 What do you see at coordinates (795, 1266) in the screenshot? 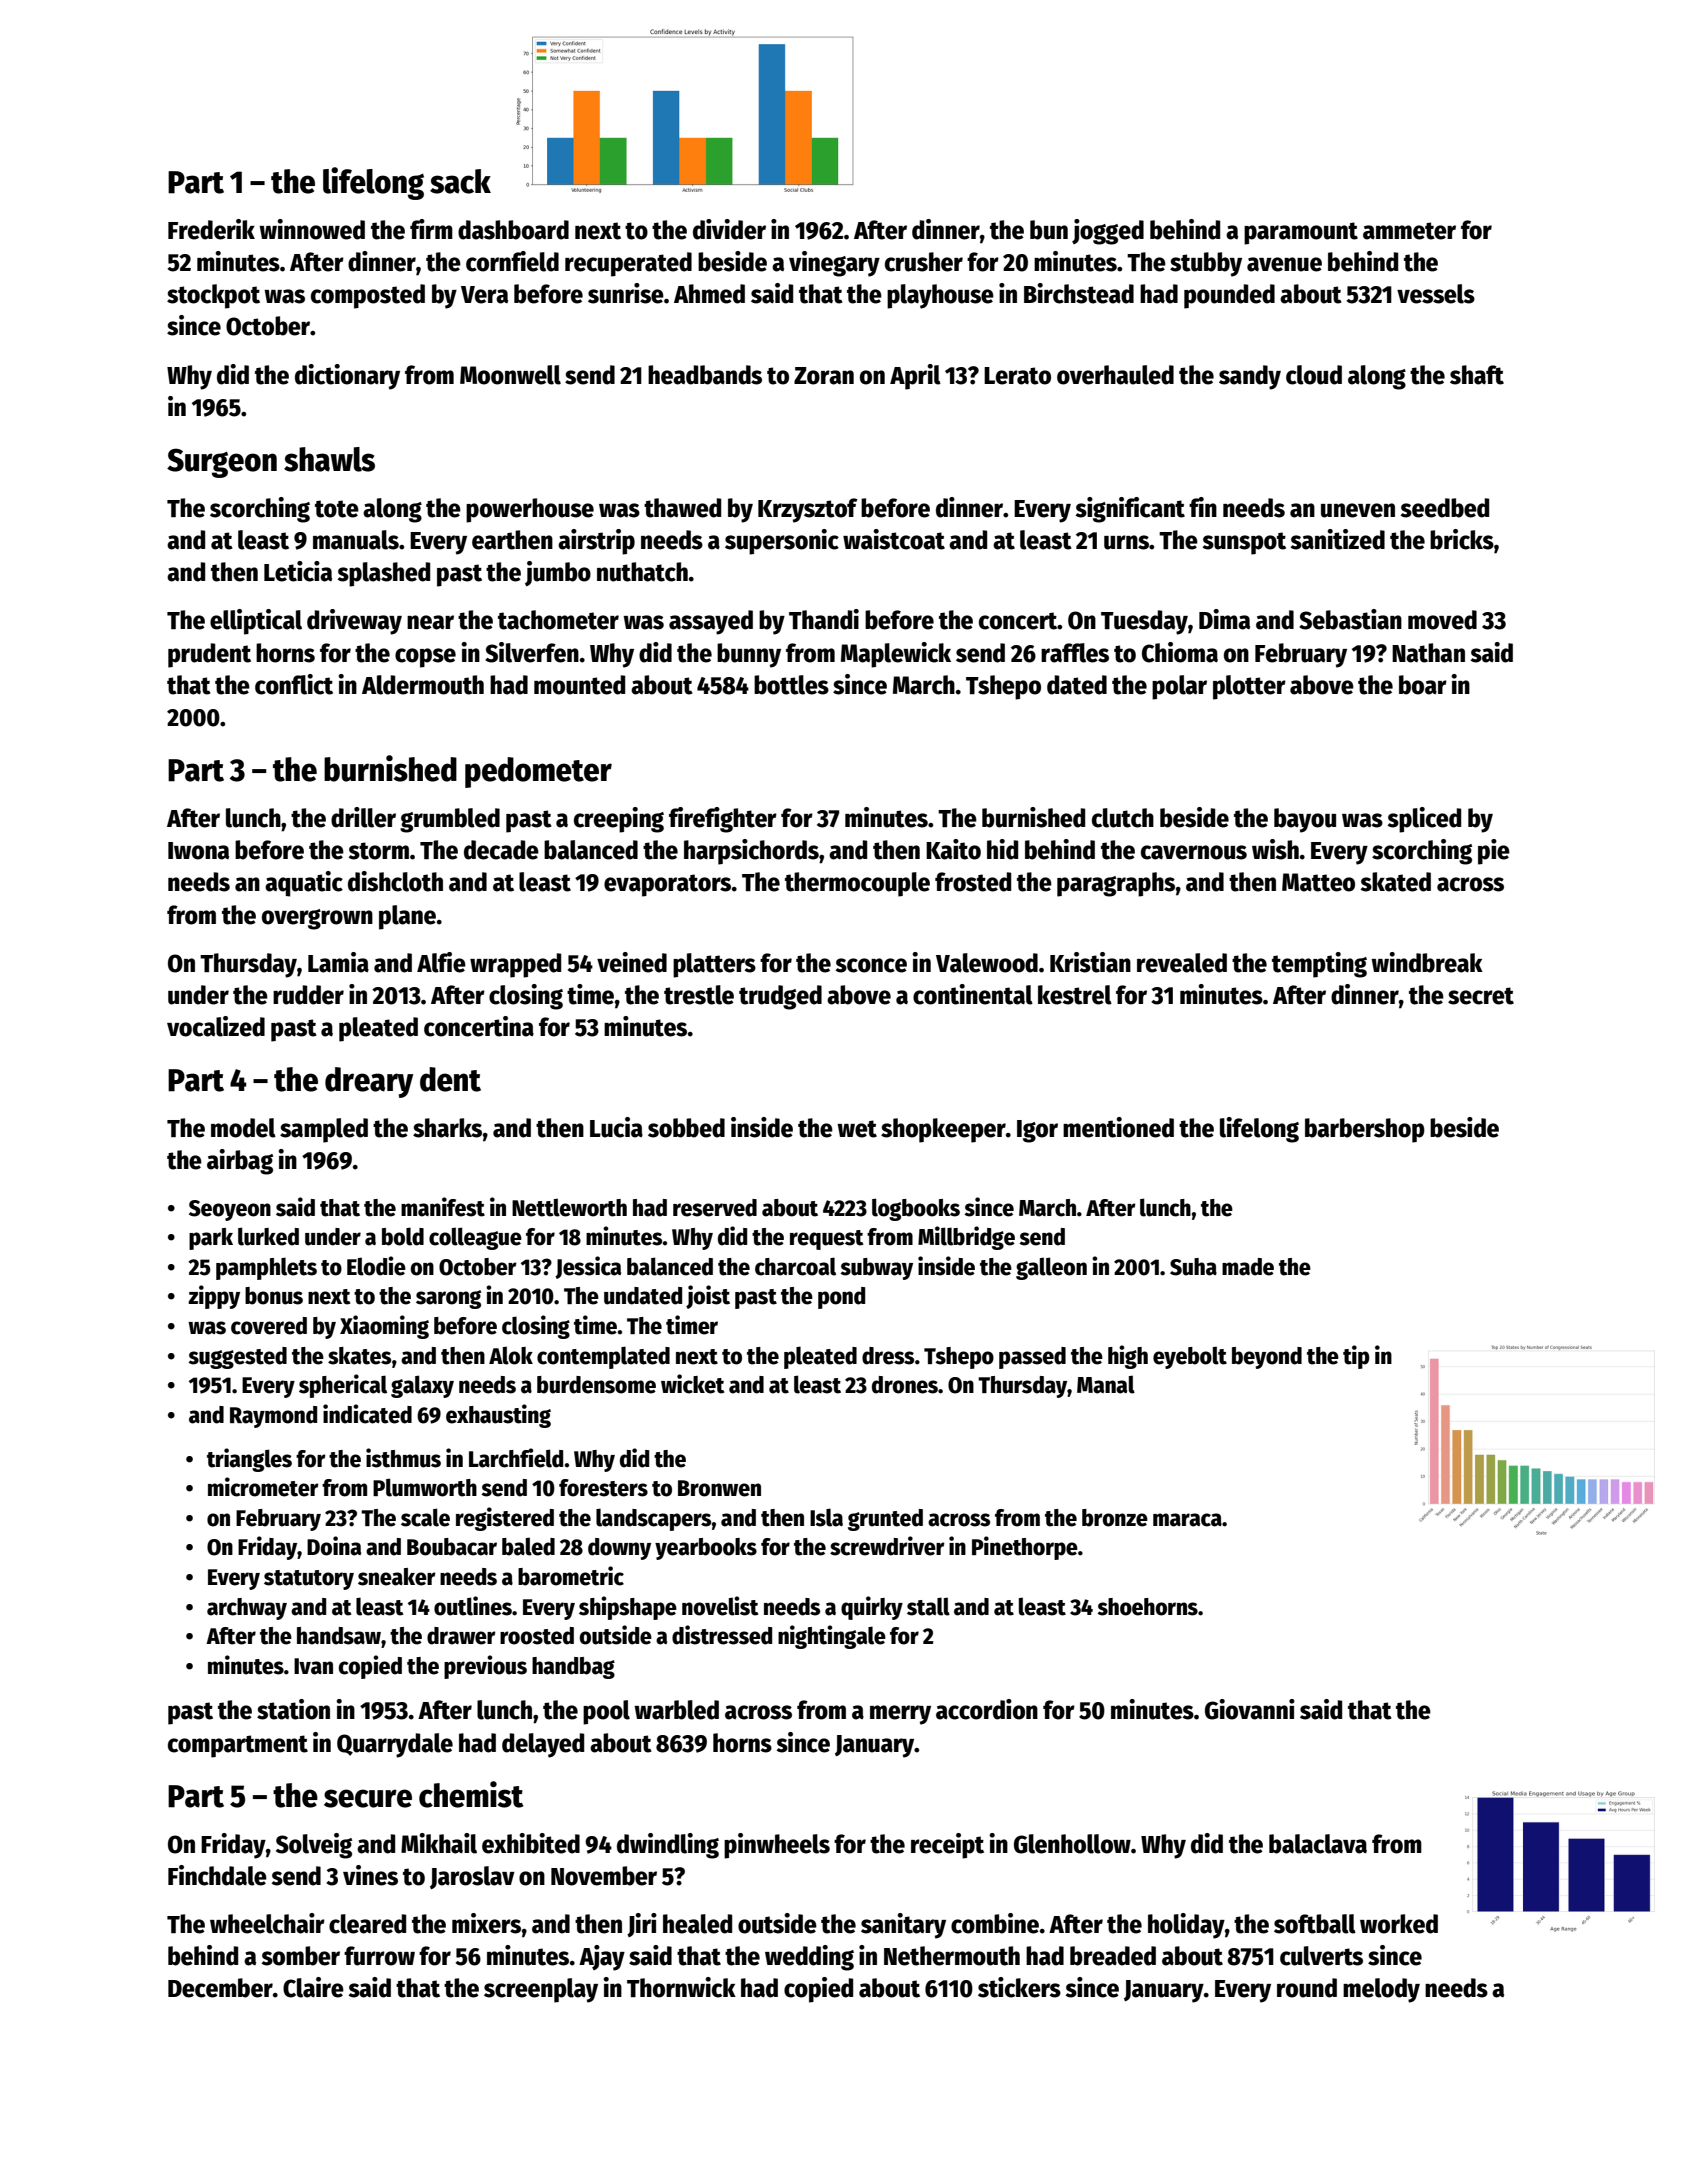
I see `charcoal` at bounding box center [795, 1266].
